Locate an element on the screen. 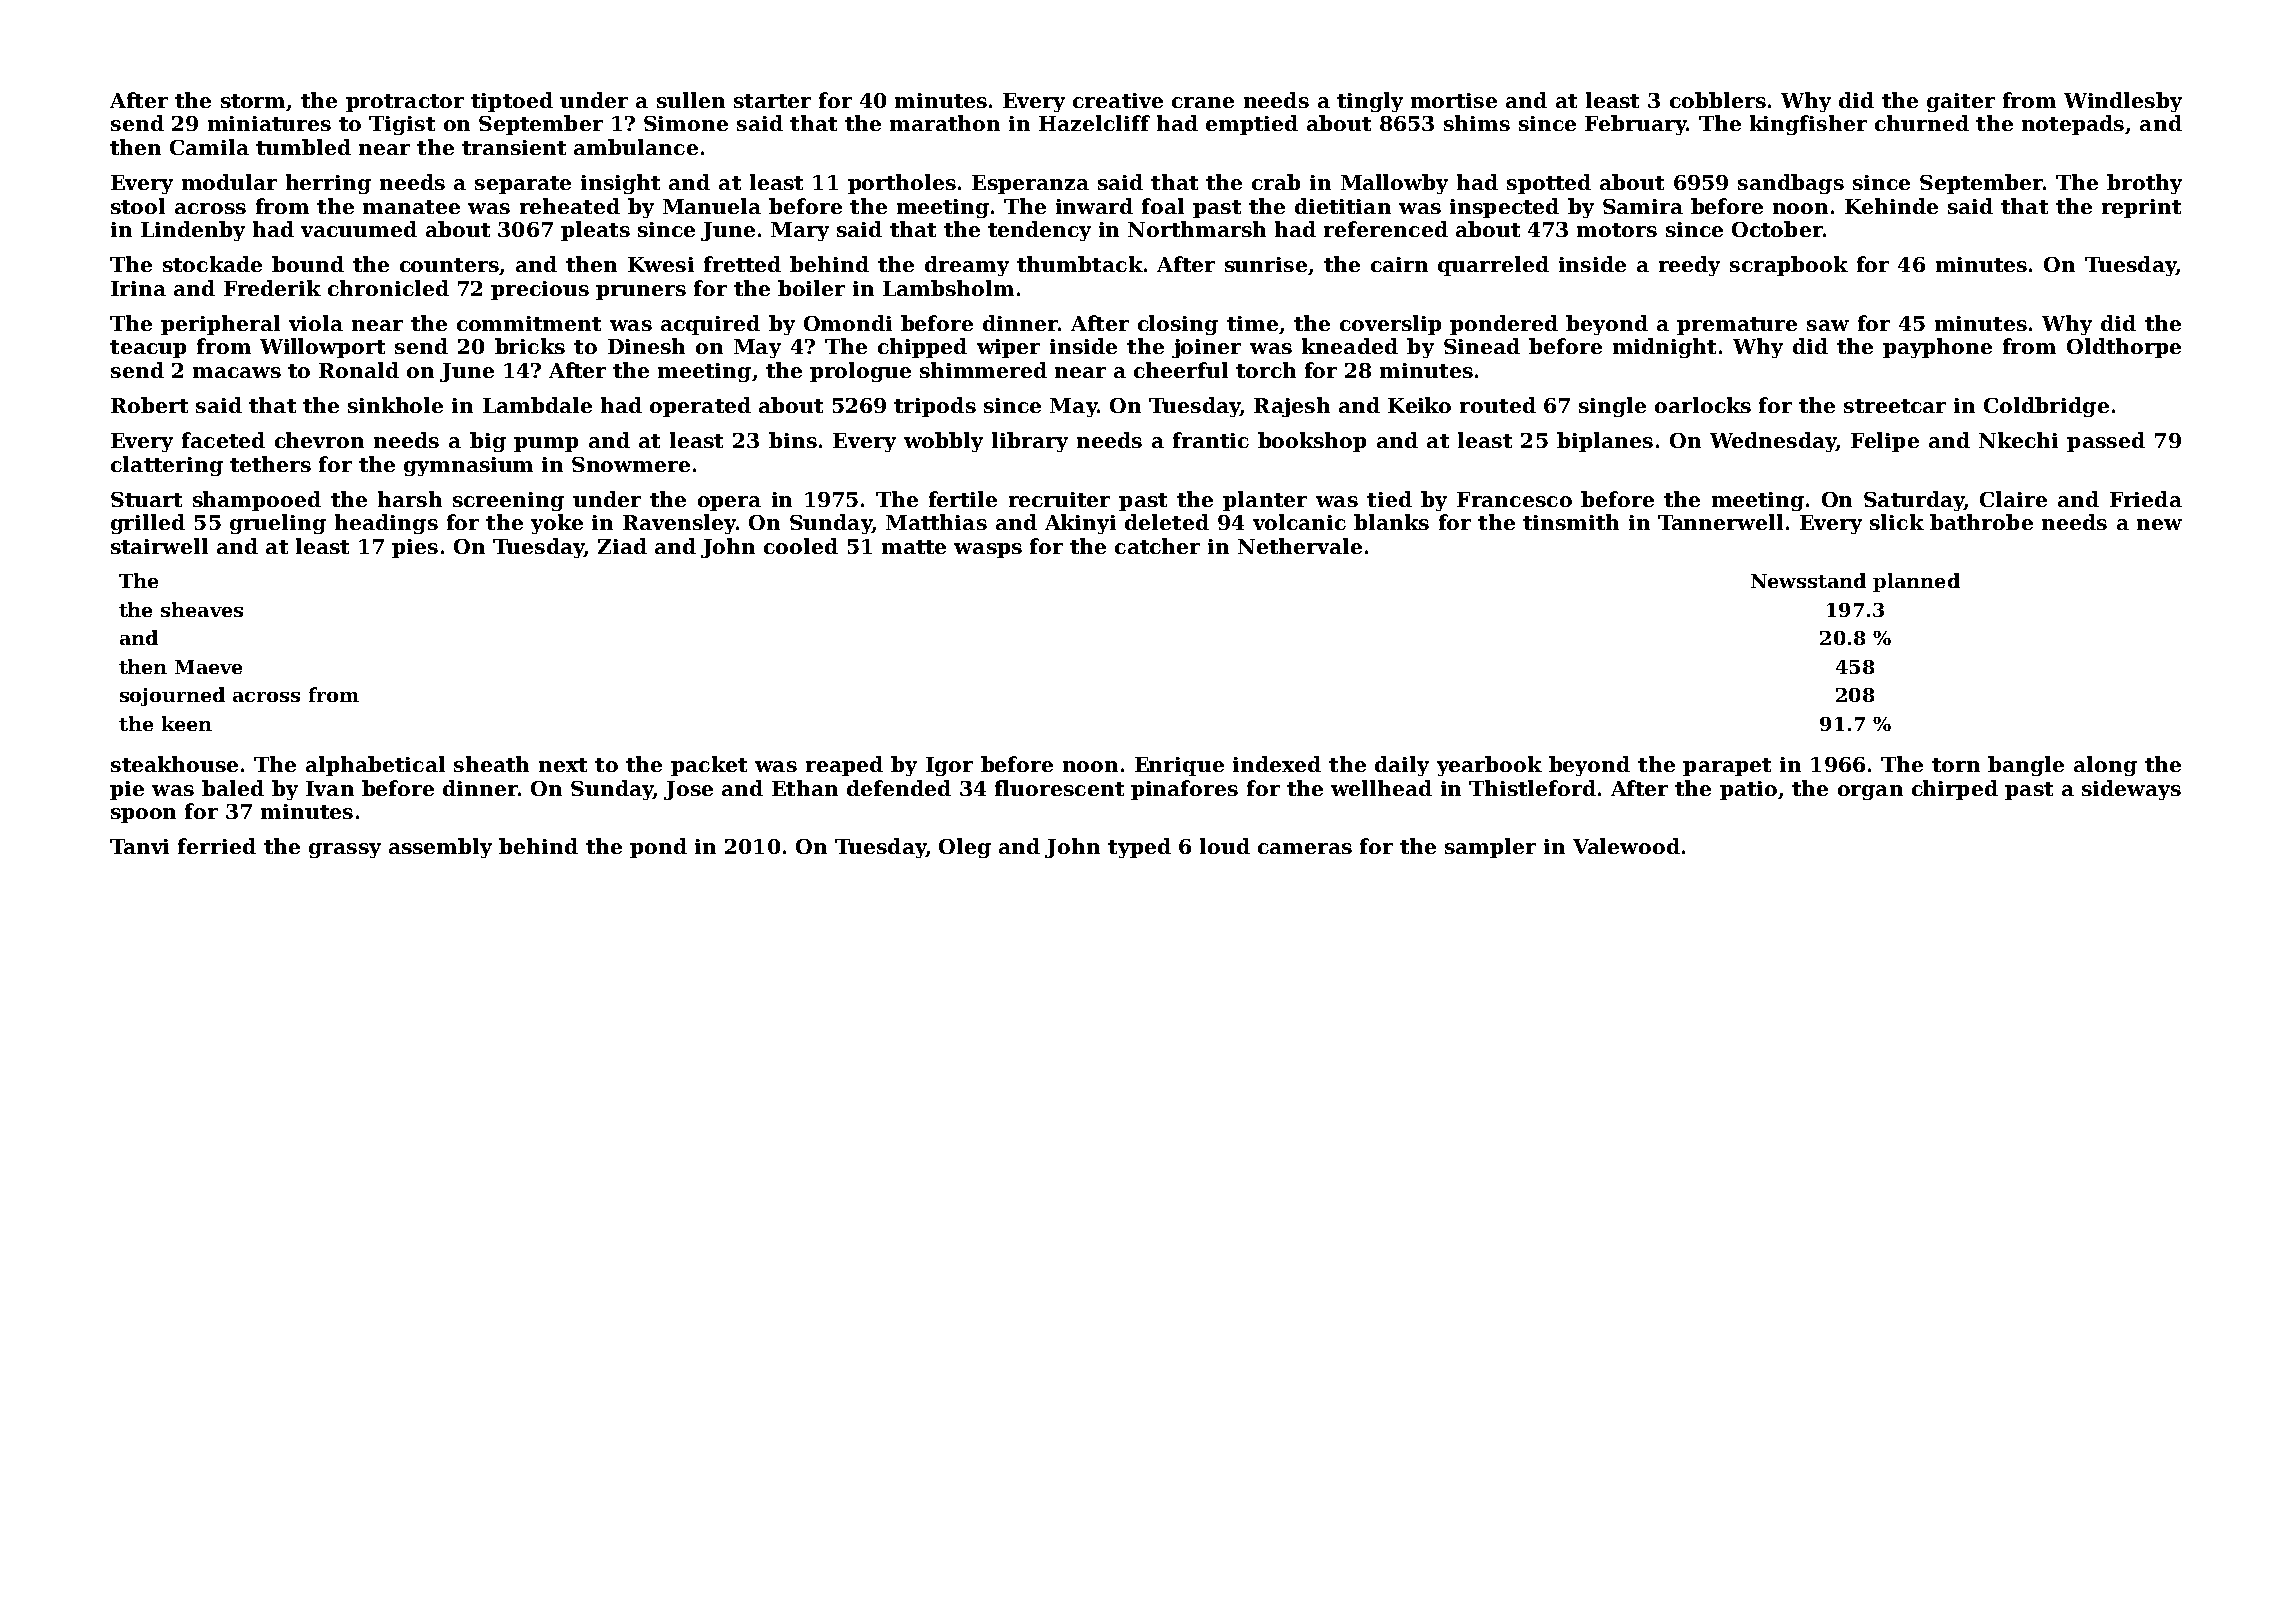 This screenshot has height=1620, width=2292. mortise is located at coordinates (1454, 100).
